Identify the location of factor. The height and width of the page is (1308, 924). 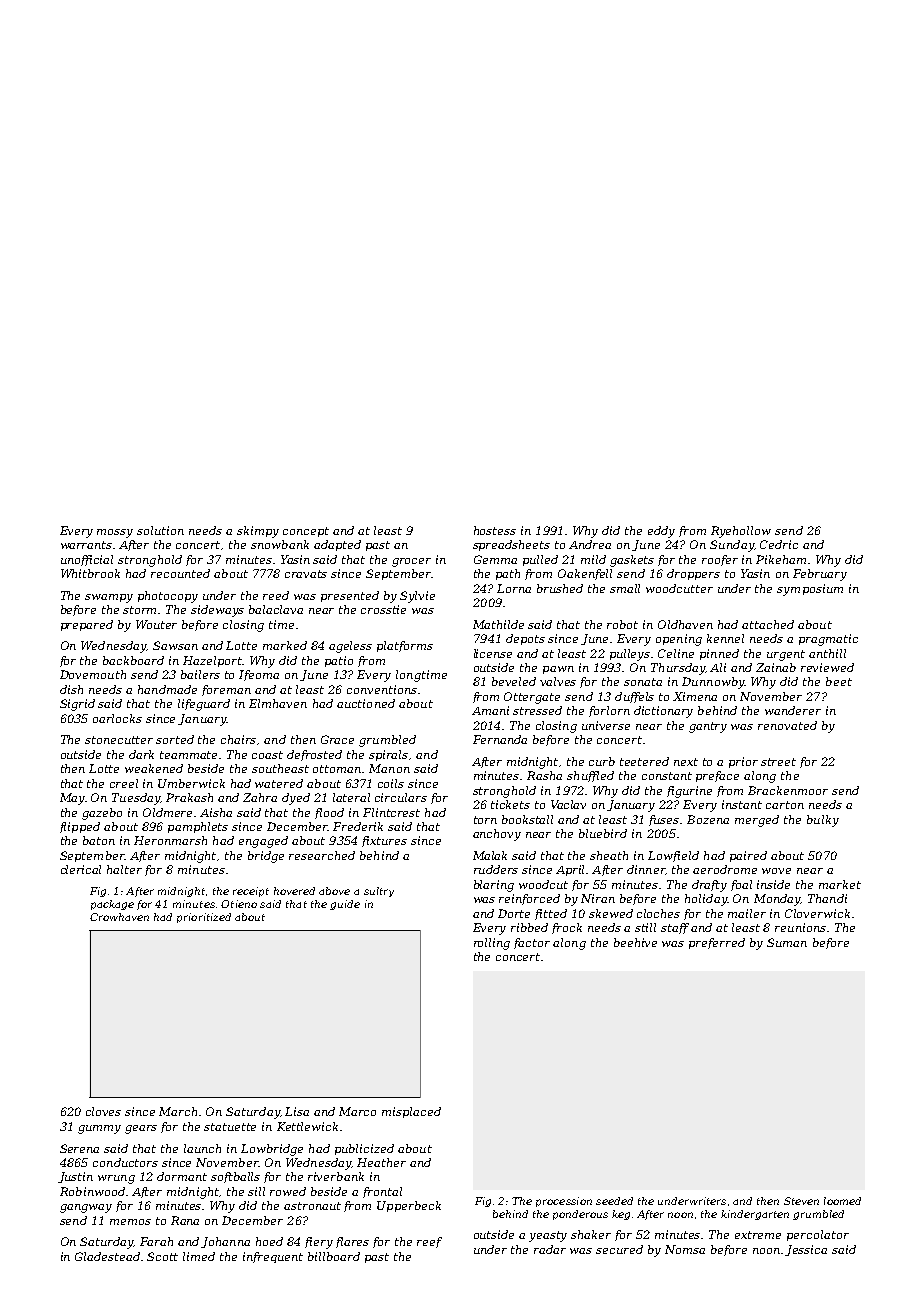
(532, 943).
